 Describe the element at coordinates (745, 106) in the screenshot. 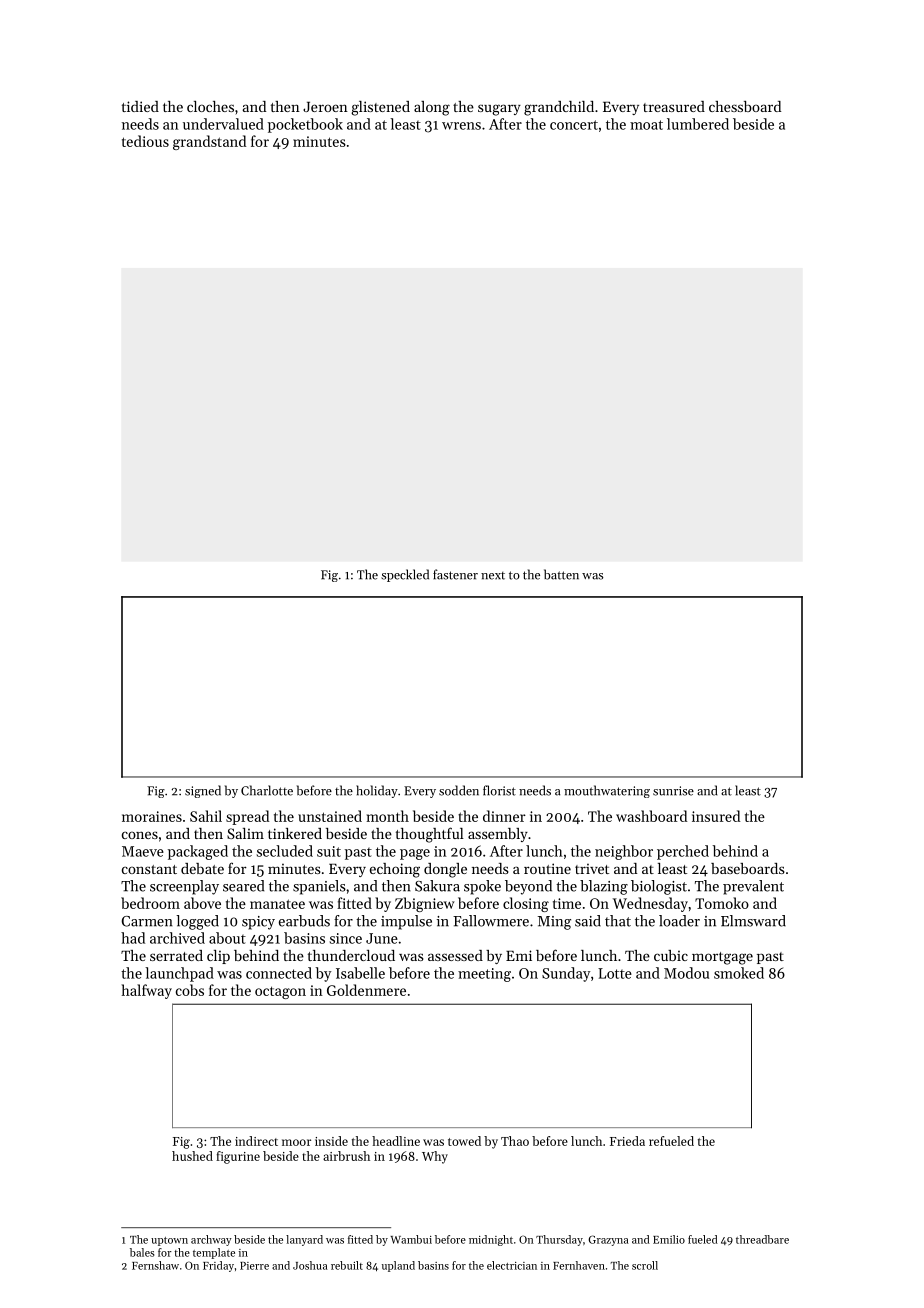

I see `chessboard` at that location.
